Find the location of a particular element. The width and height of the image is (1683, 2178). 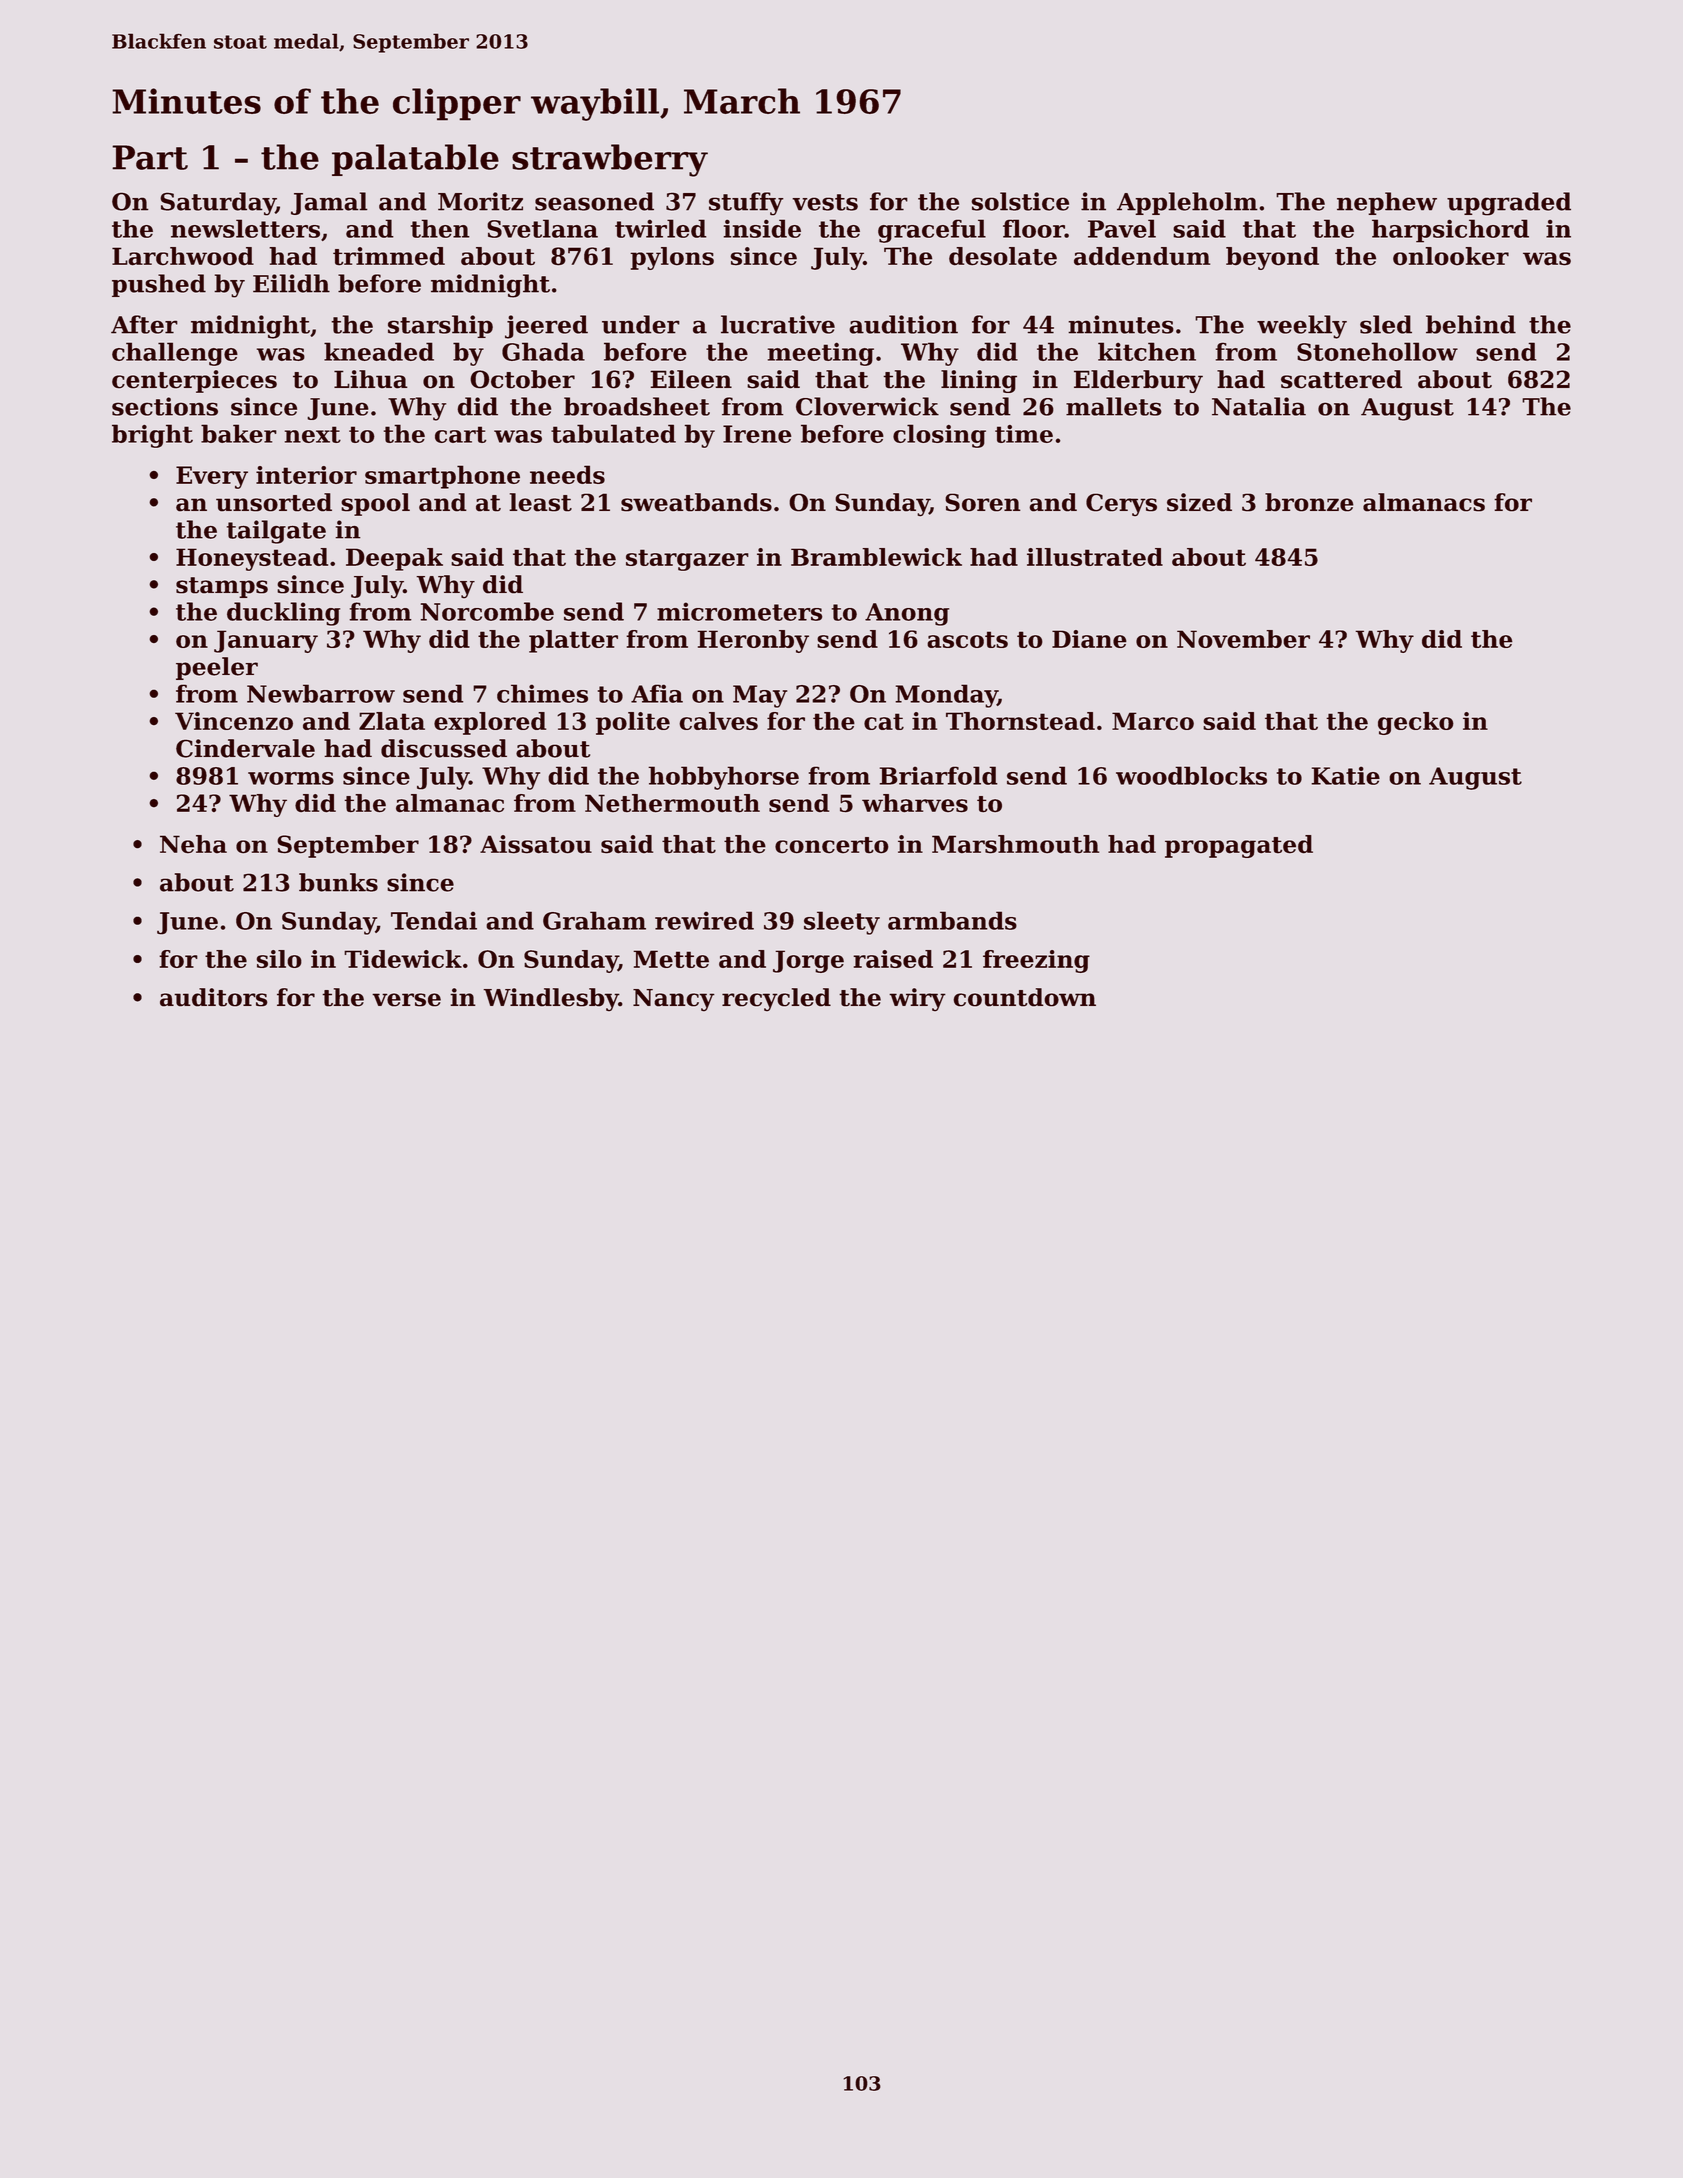

nephew is located at coordinates (1387, 203).
